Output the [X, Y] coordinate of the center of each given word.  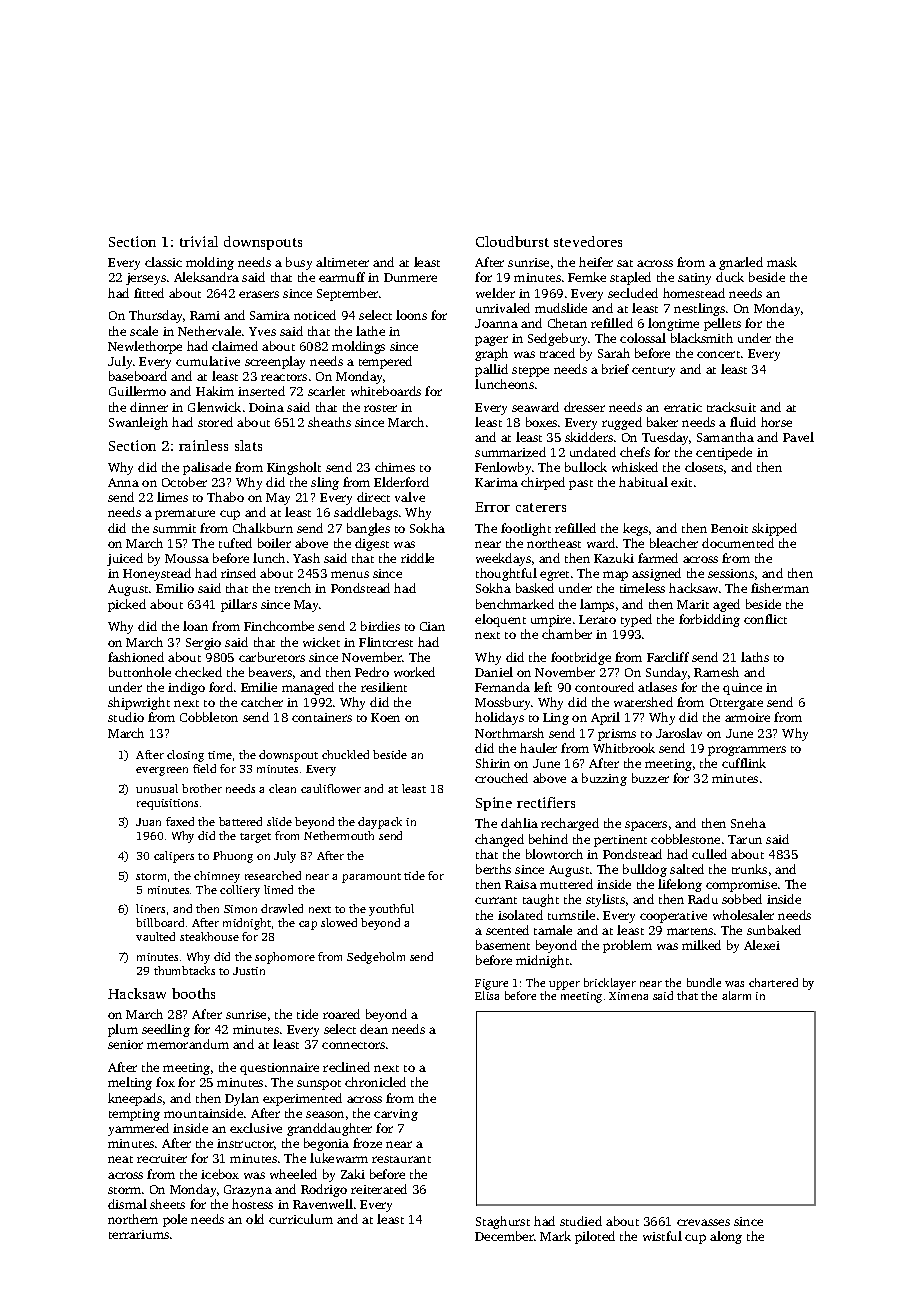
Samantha [725, 437]
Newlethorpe [145, 347]
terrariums [139, 1234]
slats [248, 445]
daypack [380, 823]
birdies [380, 626]
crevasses [703, 1222]
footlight [526, 529]
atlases [657, 687]
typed [636, 620]
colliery [240, 891]
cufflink [744, 763]
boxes [541, 422]
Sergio [203, 644]
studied [581, 1221]
